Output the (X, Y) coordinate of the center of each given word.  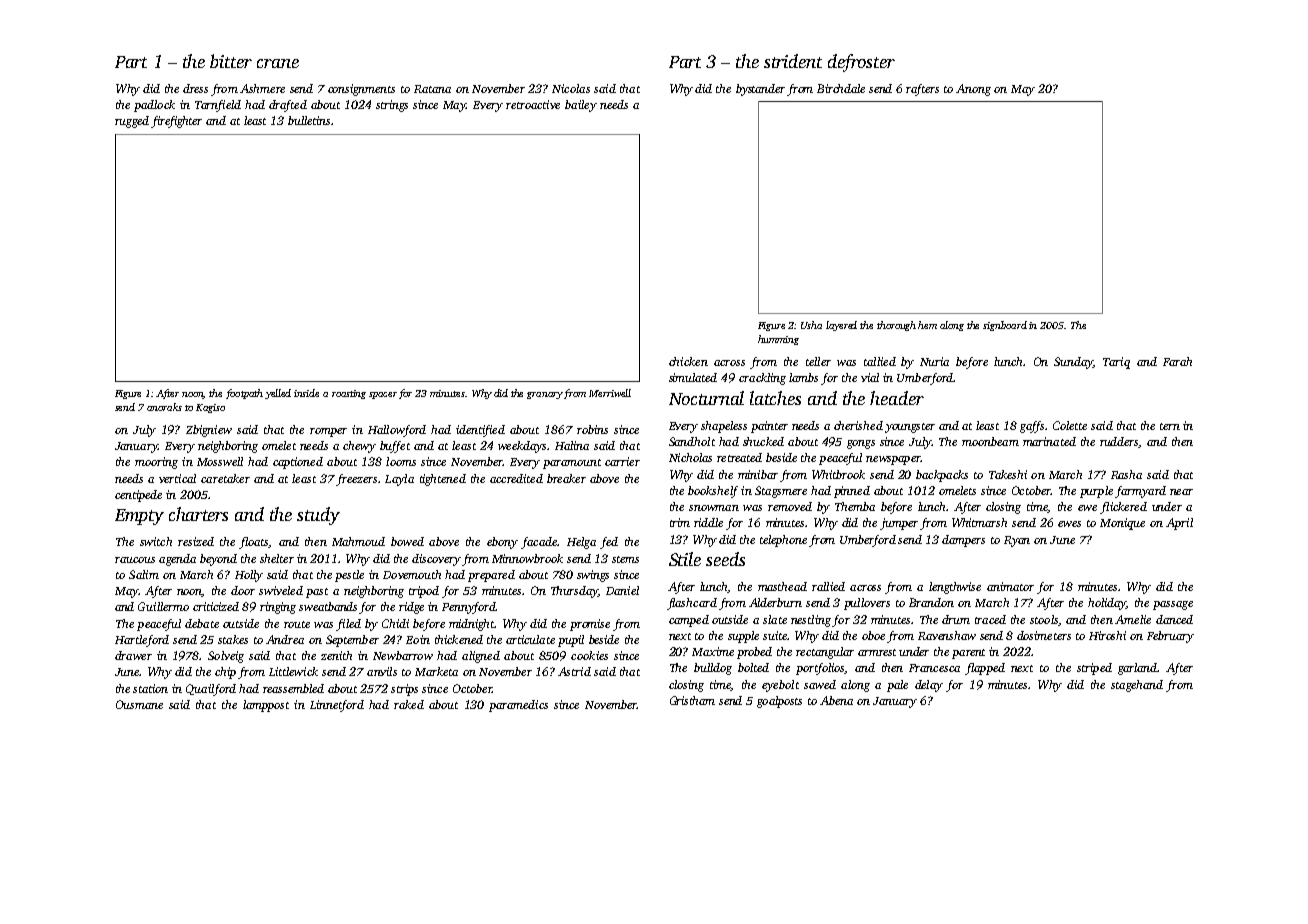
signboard (1005, 326)
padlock (154, 106)
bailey (581, 106)
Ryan (1017, 541)
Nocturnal (706, 398)
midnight (472, 625)
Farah (1177, 361)
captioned (298, 463)
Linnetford (337, 706)
